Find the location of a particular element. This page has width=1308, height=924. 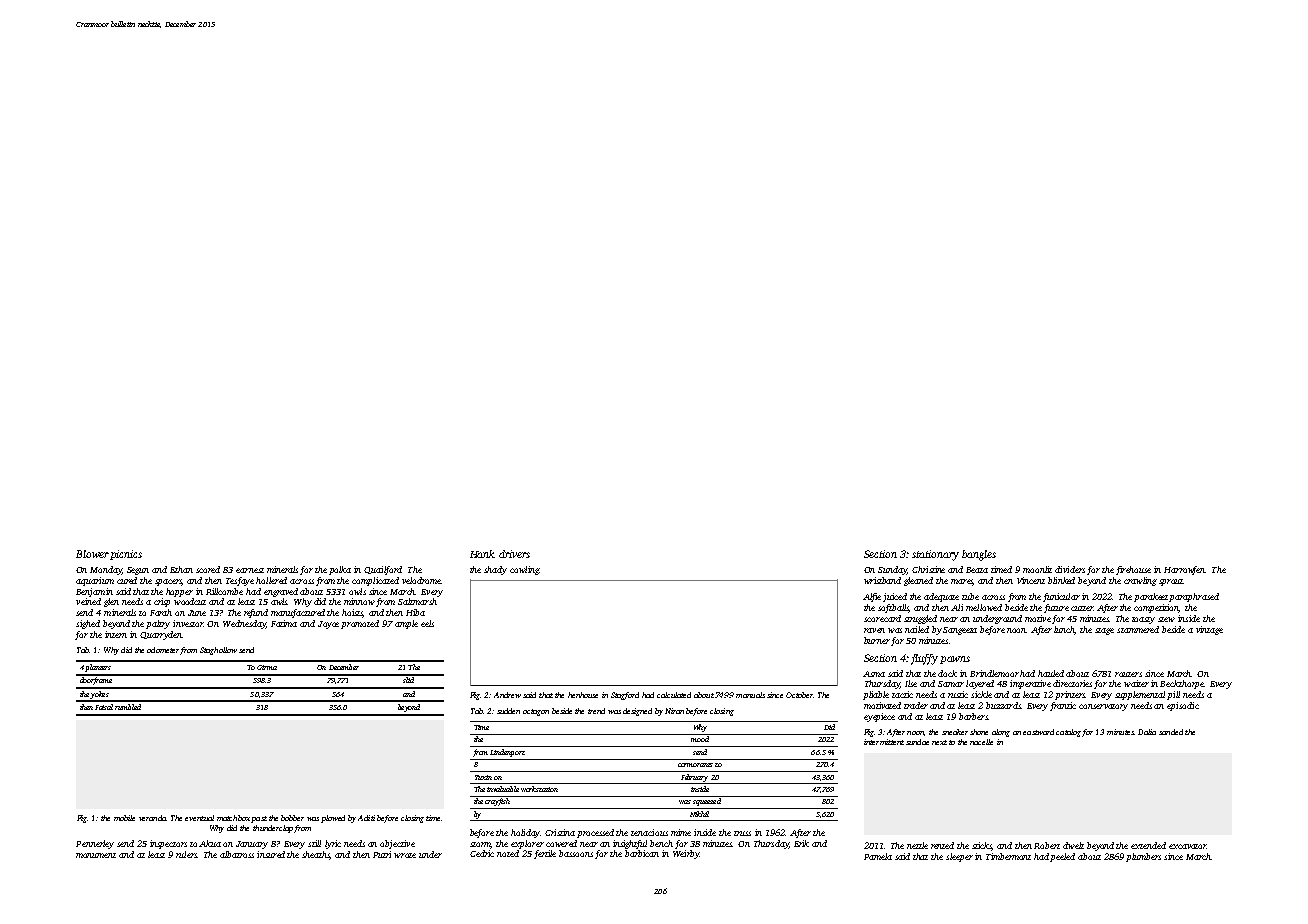

veranda is located at coordinates (152, 818).
